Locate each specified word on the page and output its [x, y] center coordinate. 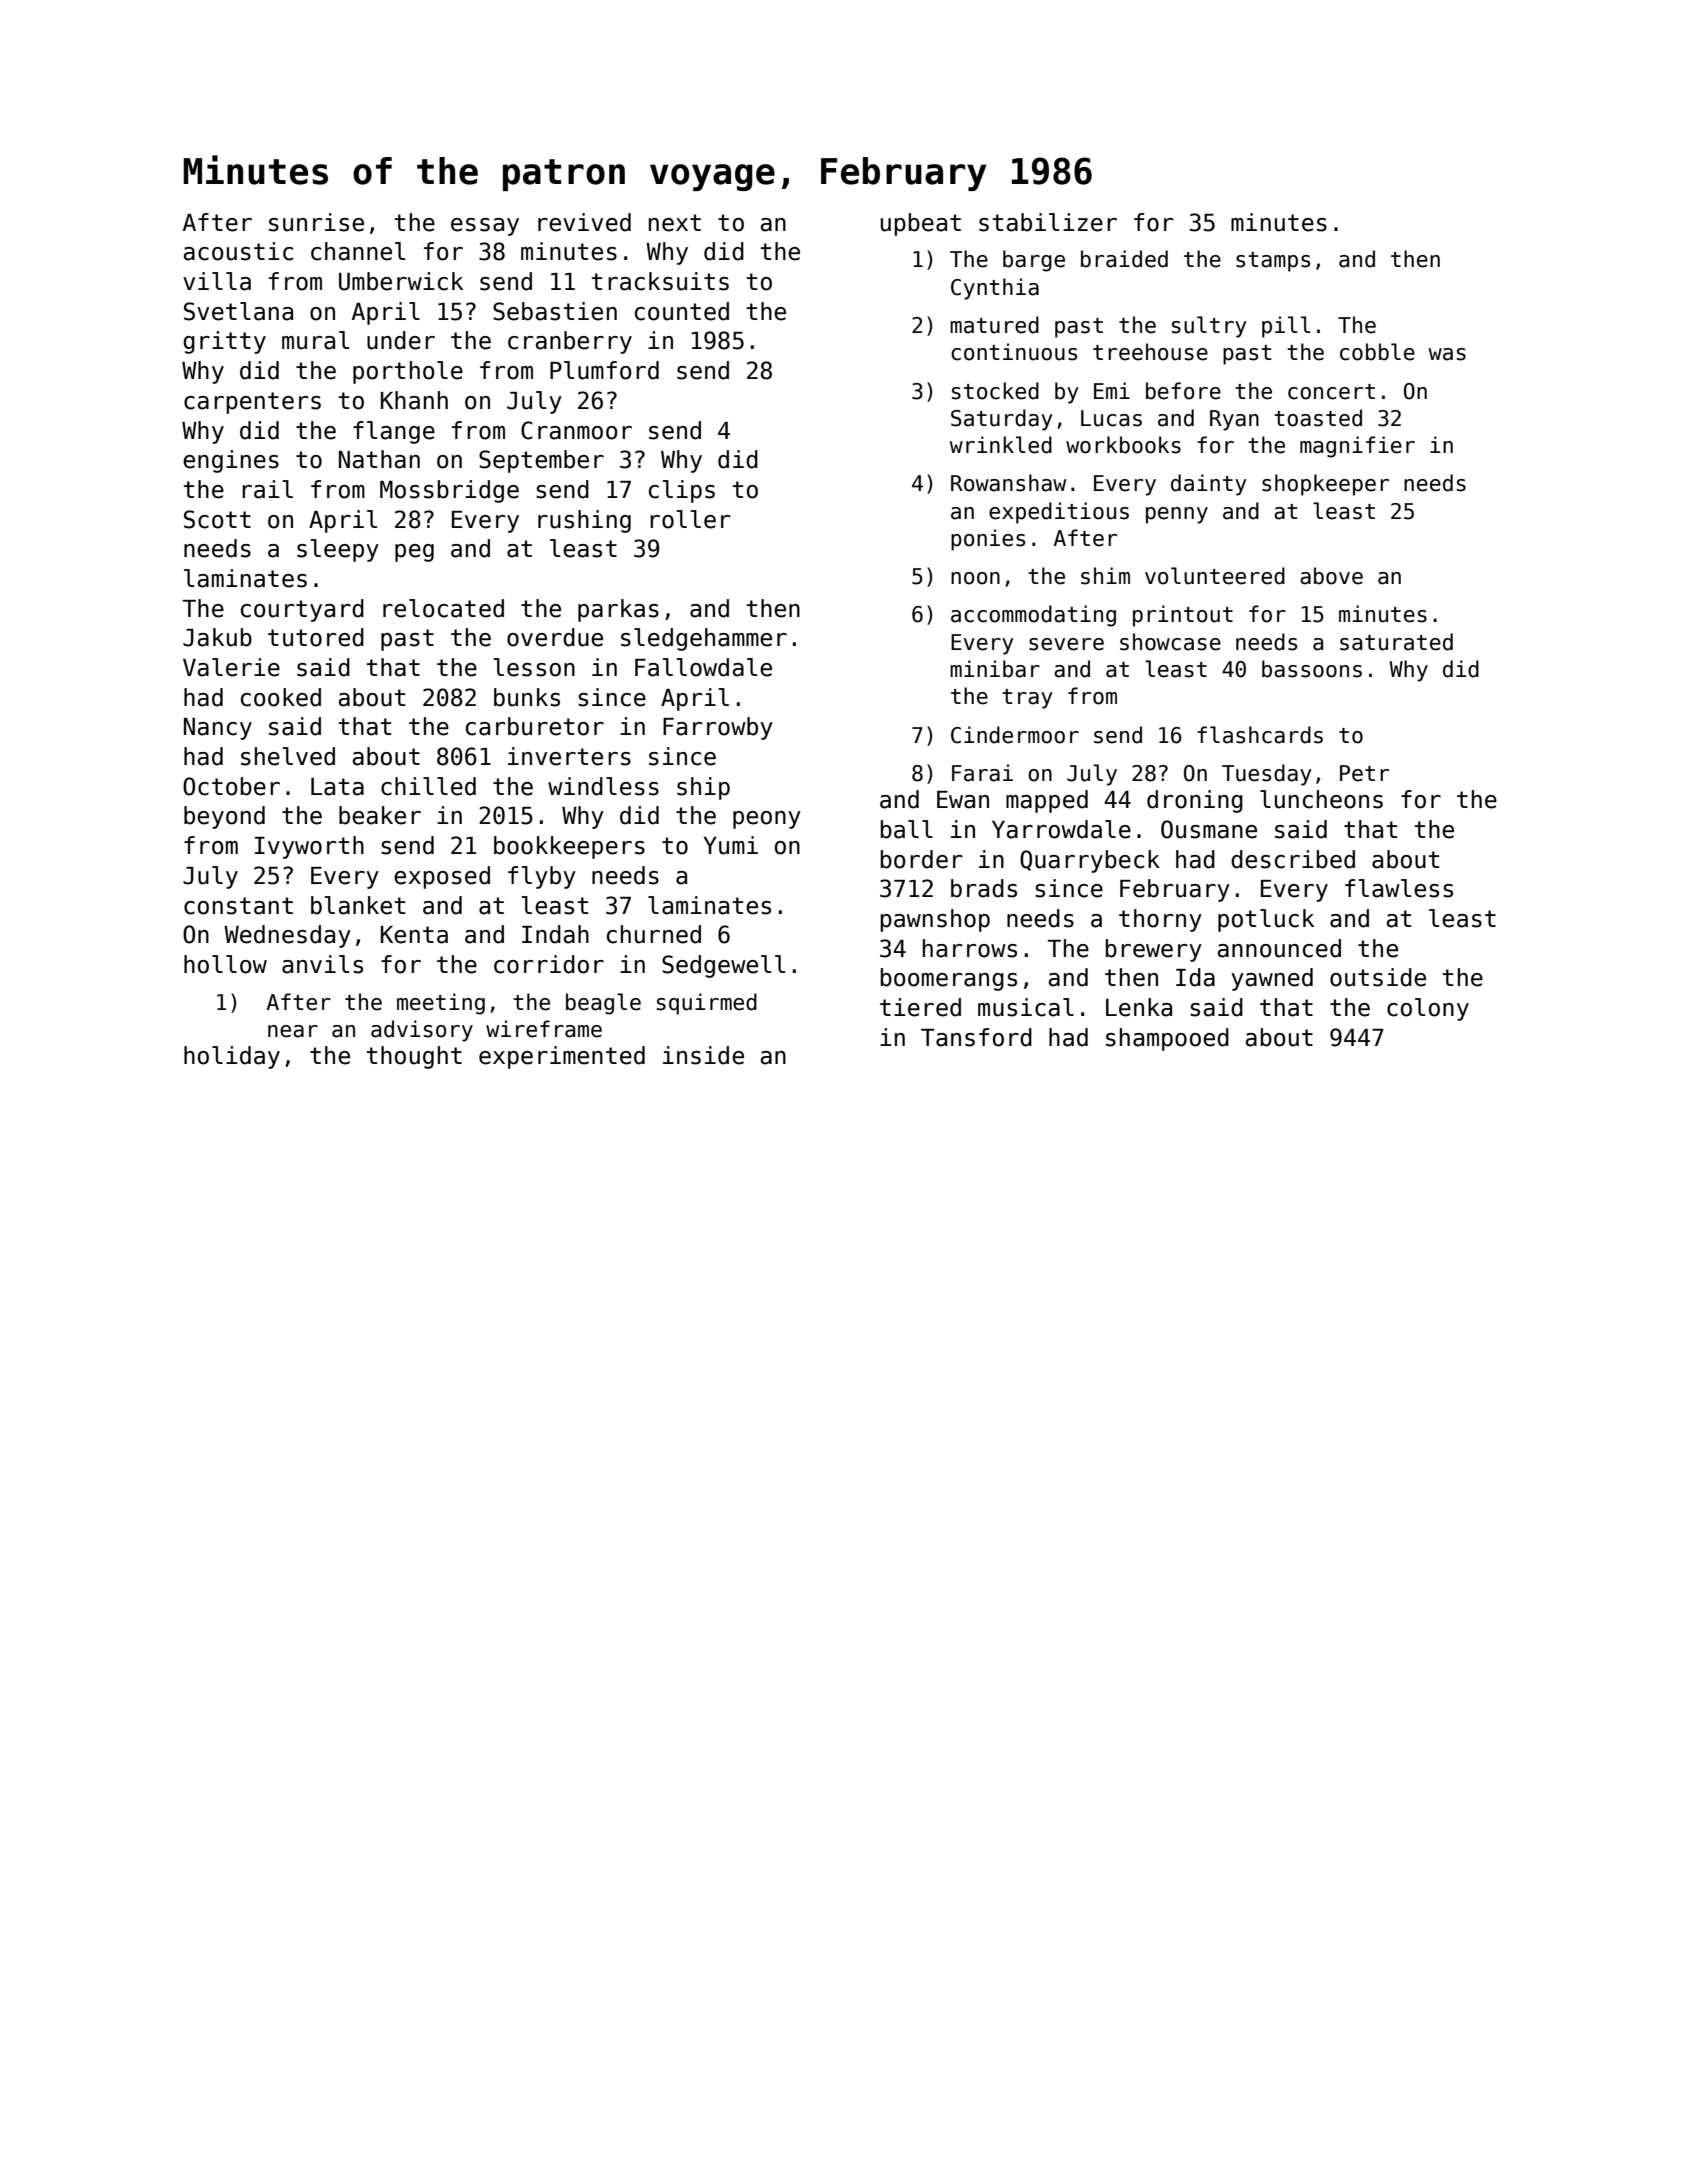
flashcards [1260, 735]
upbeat [921, 224]
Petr [1364, 773]
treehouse [1150, 352]
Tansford [976, 1037]
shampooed [1167, 1039]
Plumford [604, 370]
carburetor [535, 726]
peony [767, 820]
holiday [232, 1057]
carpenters [252, 403]
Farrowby [718, 728]
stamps [1273, 262]
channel [358, 251]
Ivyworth [309, 847]
